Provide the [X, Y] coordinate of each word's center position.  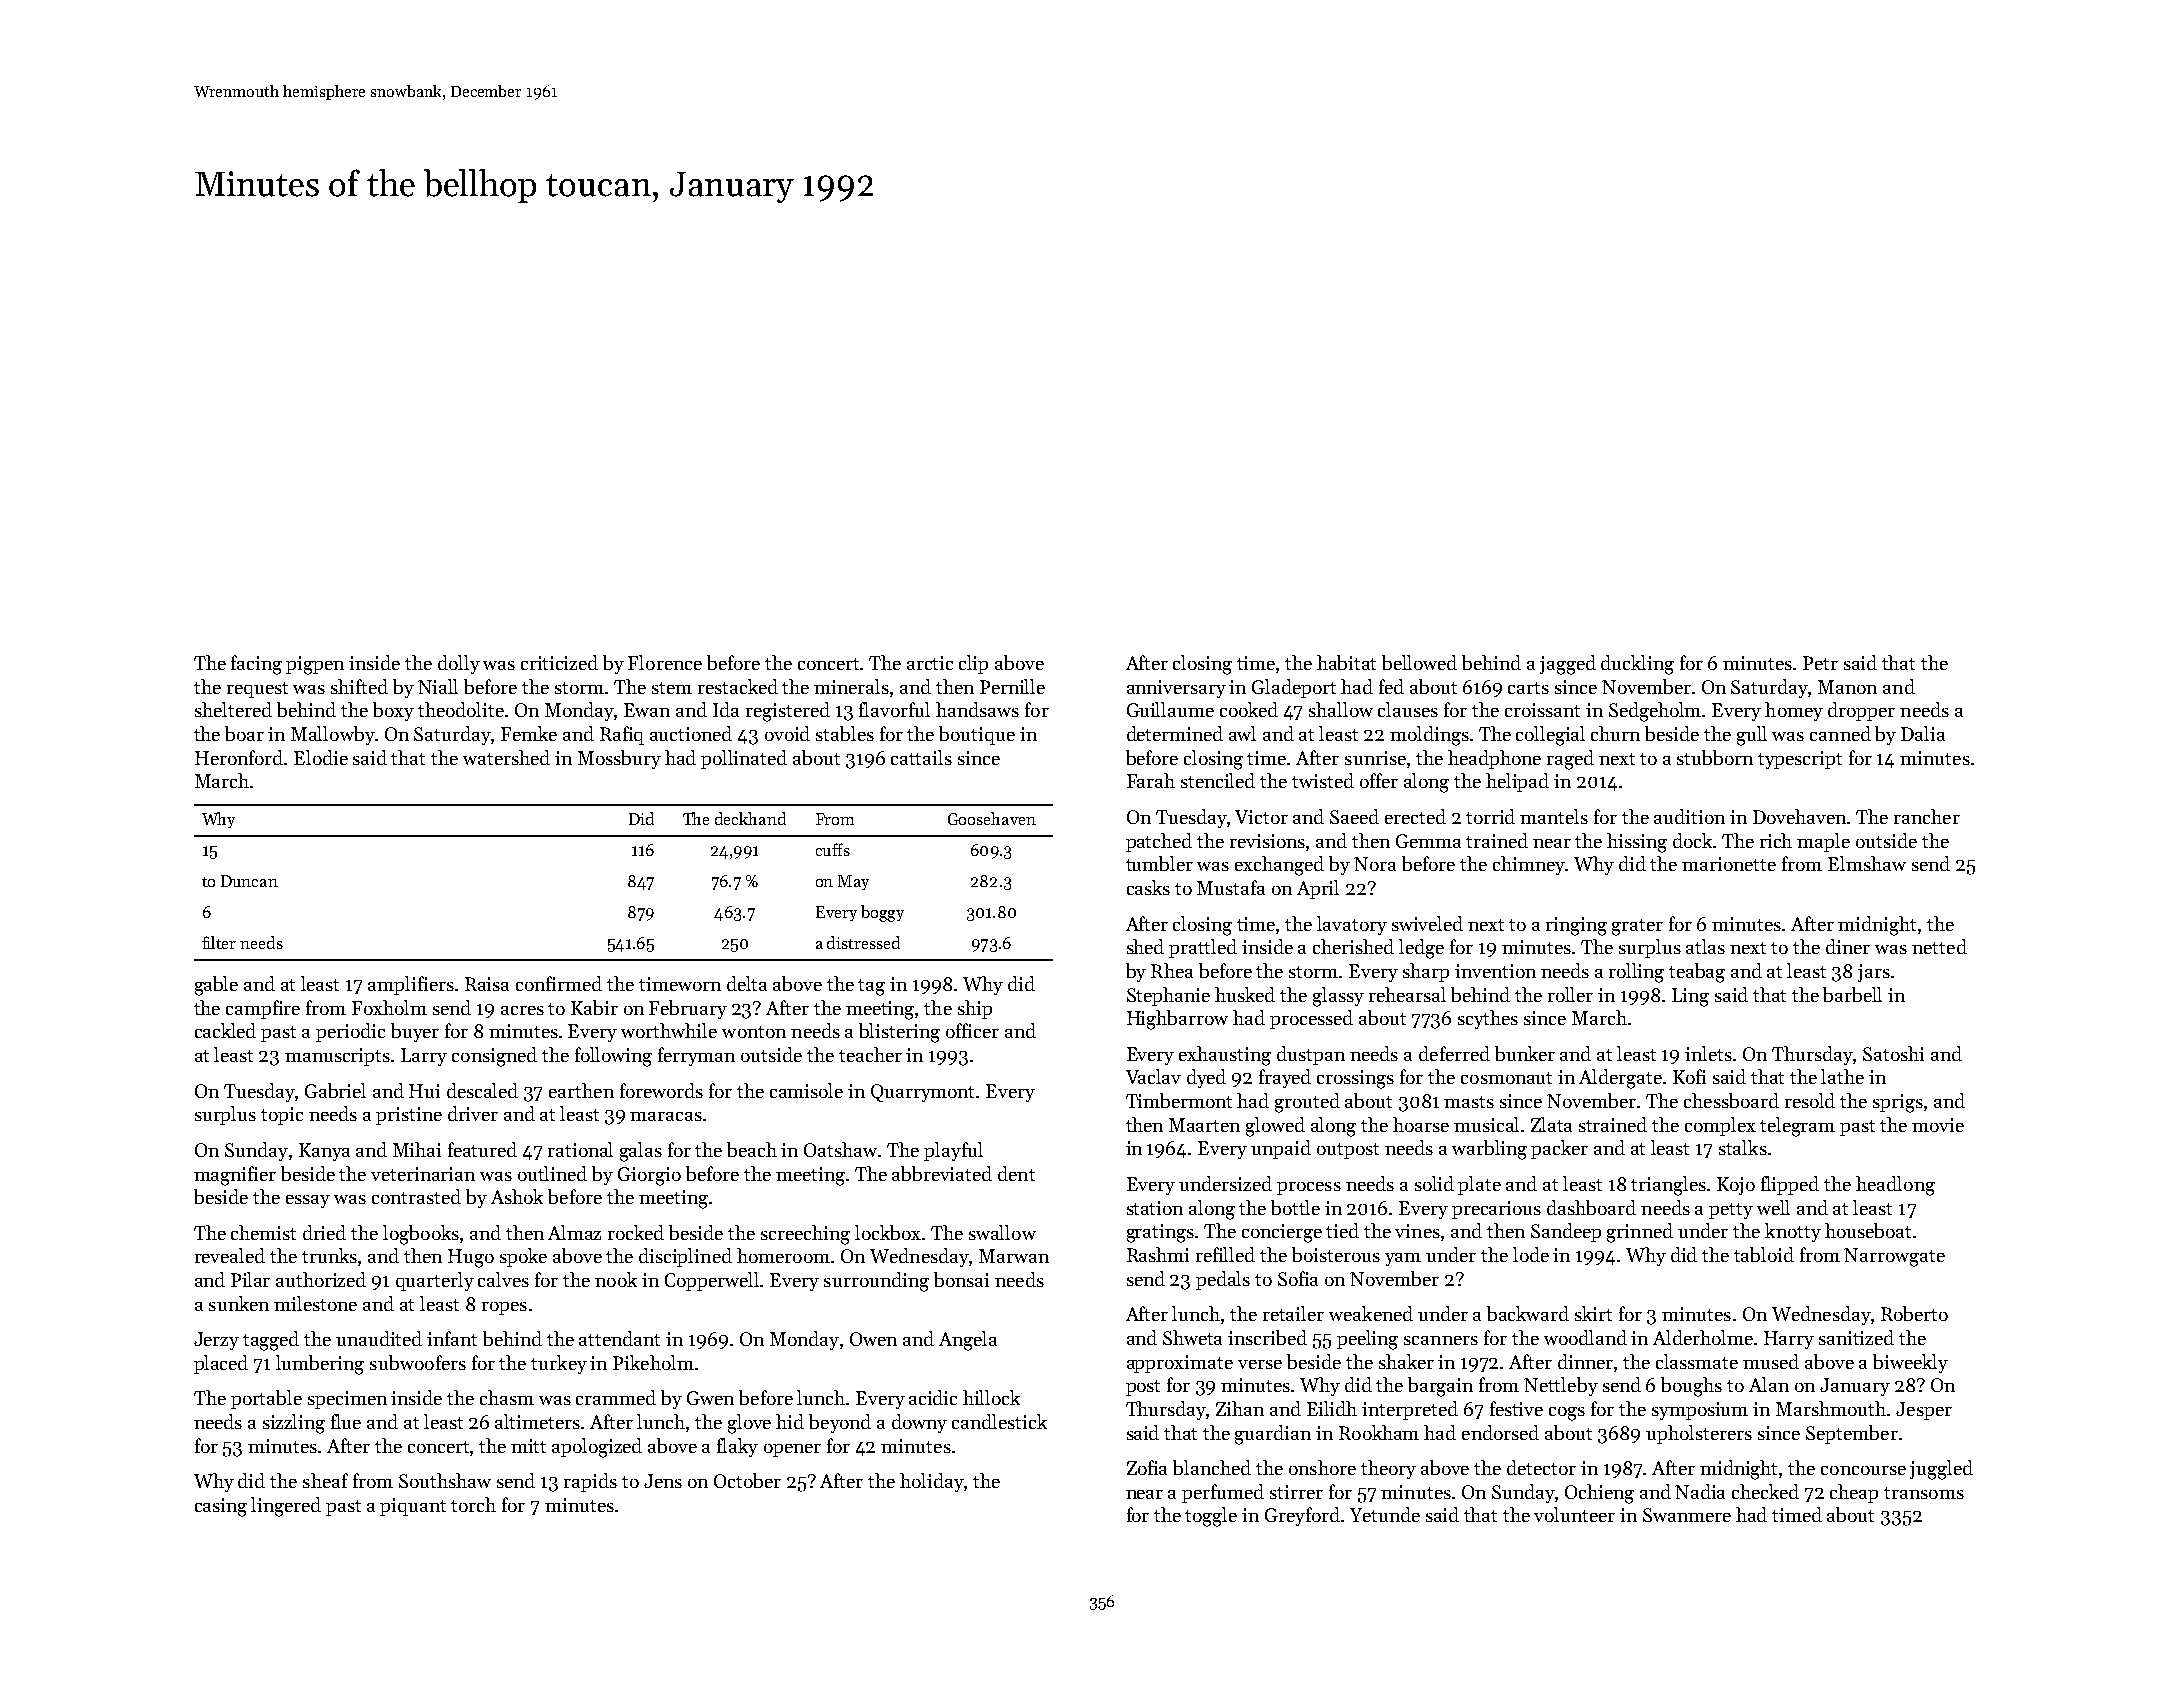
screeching [805, 1235]
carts [1528, 688]
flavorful [894, 709]
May [853, 882]
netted [1939, 946]
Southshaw [445, 1480]
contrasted [416, 1196]
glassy [1338, 997]
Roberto [1914, 1313]
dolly [459, 664]
